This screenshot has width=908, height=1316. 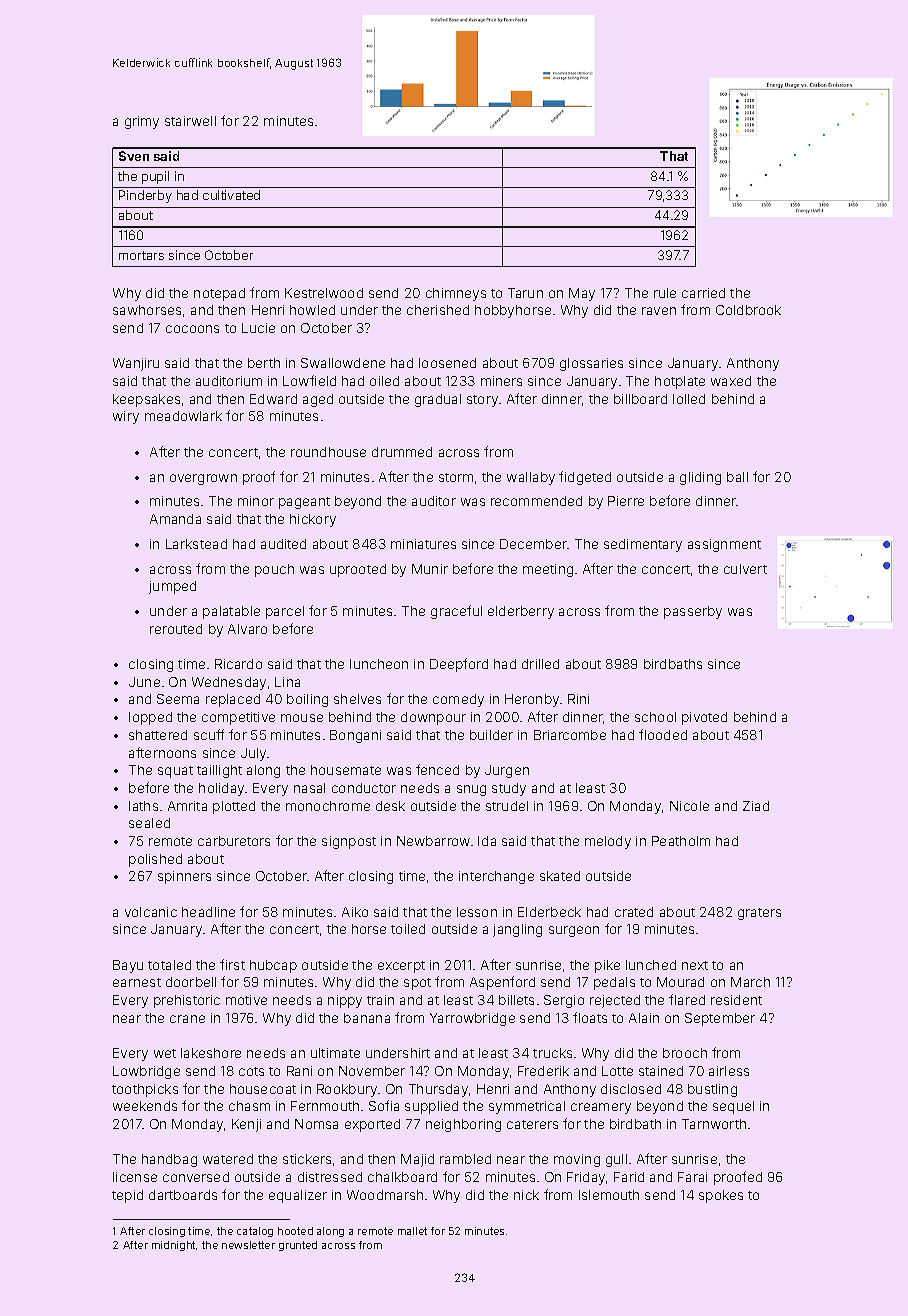 What do you see at coordinates (234, 841) in the screenshot?
I see `carburetors` at bounding box center [234, 841].
